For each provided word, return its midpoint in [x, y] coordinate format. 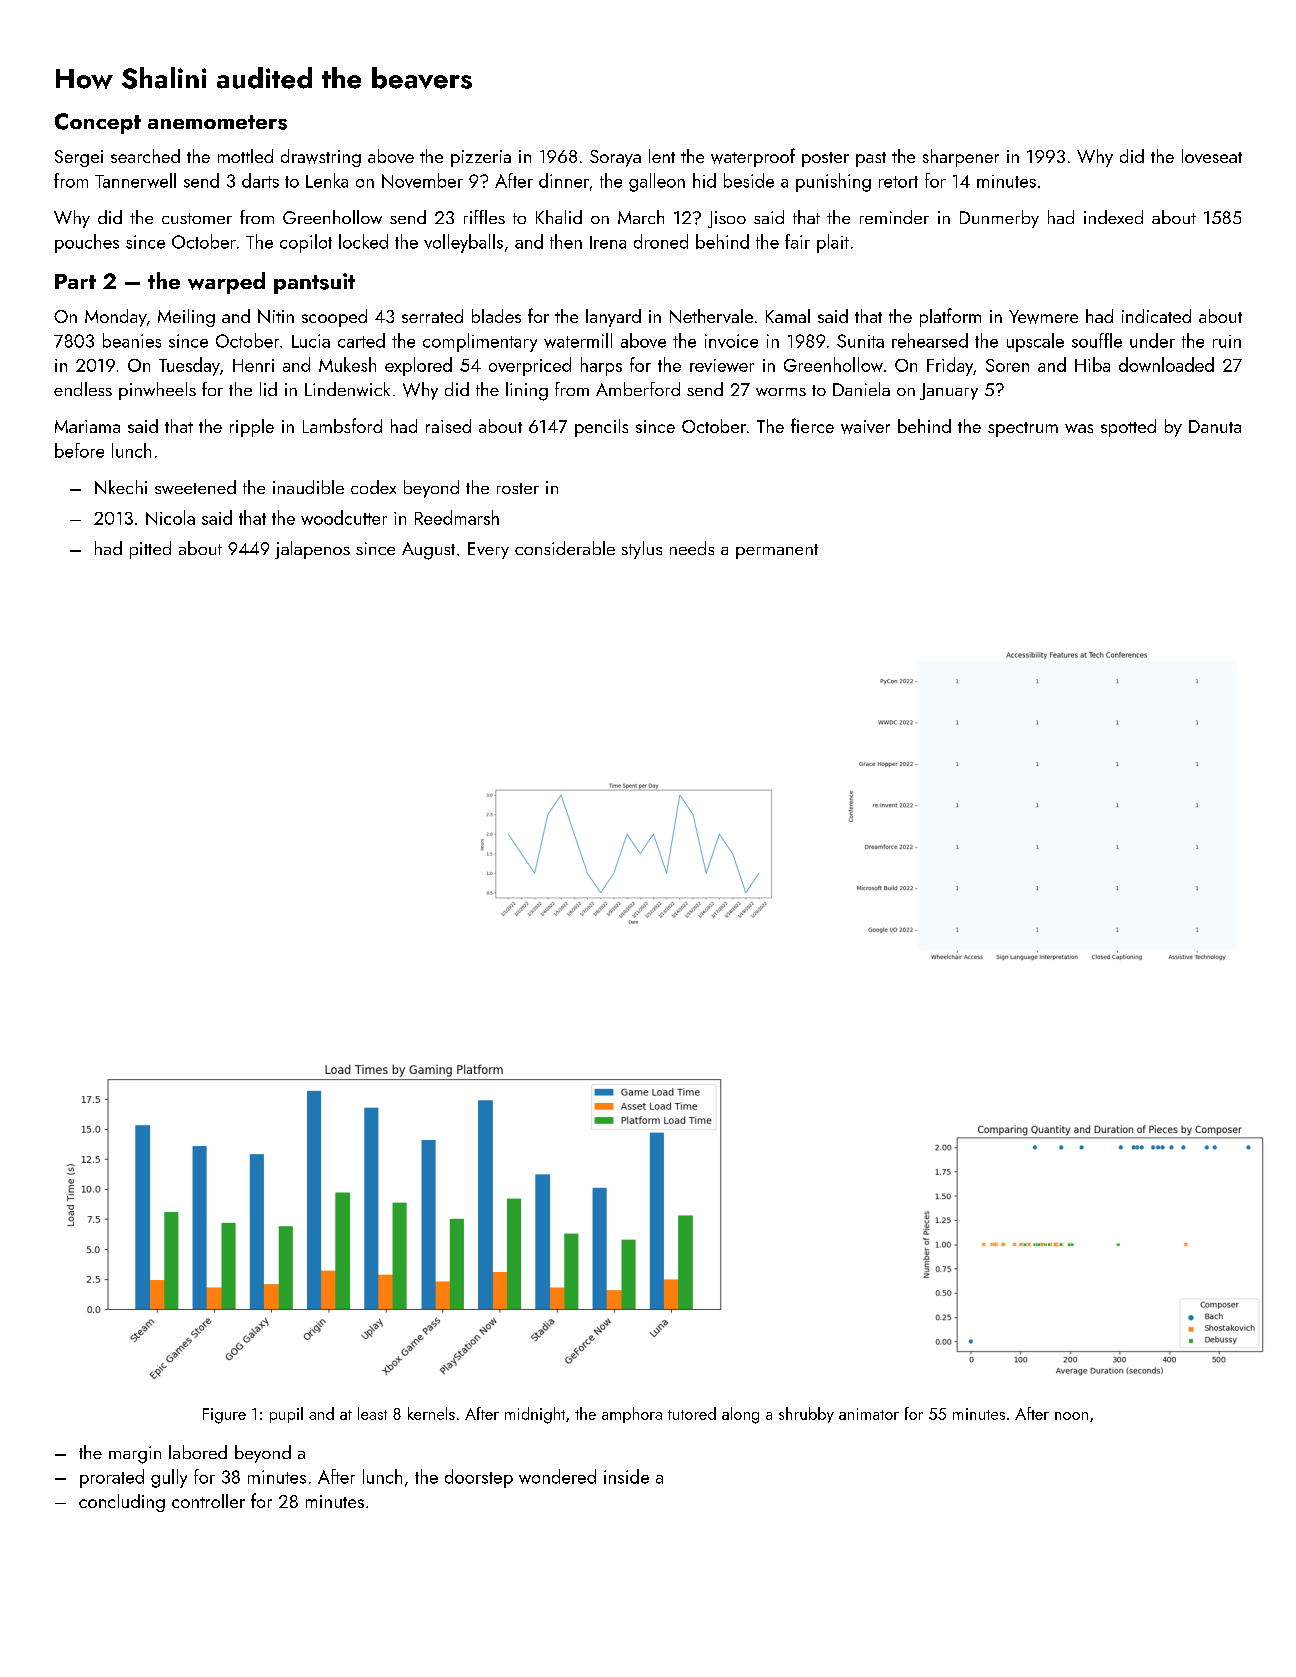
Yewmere [1043, 317]
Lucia [311, 341]
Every [488, 550]
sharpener [961, 158]
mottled [245, 156]
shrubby [806, 1415]
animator [869, 1414]
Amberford [638, 389]
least [372, 1413]
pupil [286, 1415]
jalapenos [312, 550]
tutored [692, 1413]
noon [1071, 1416]
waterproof [753, 157]
